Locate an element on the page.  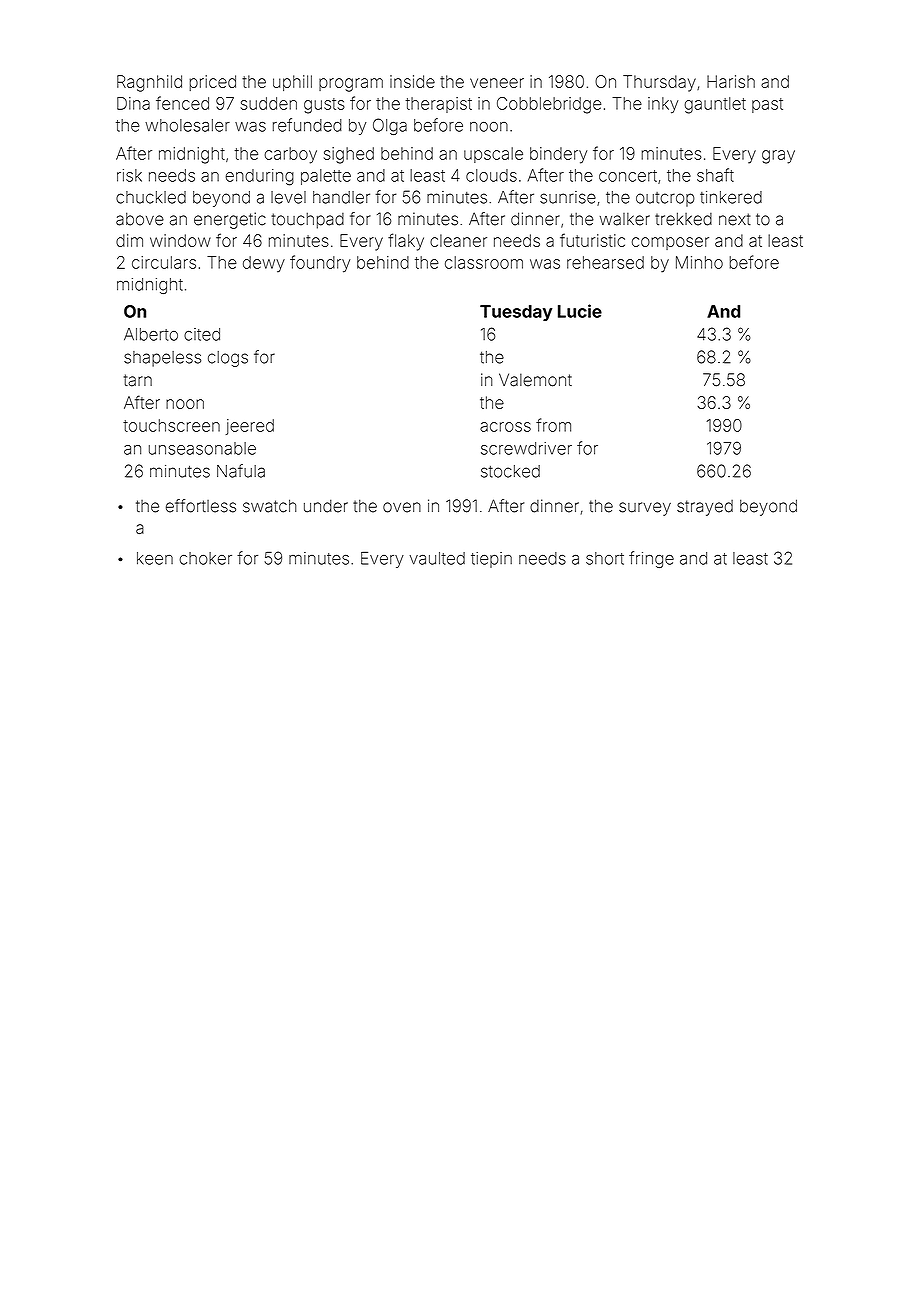
Minho is located at coordinates (699, 262).
